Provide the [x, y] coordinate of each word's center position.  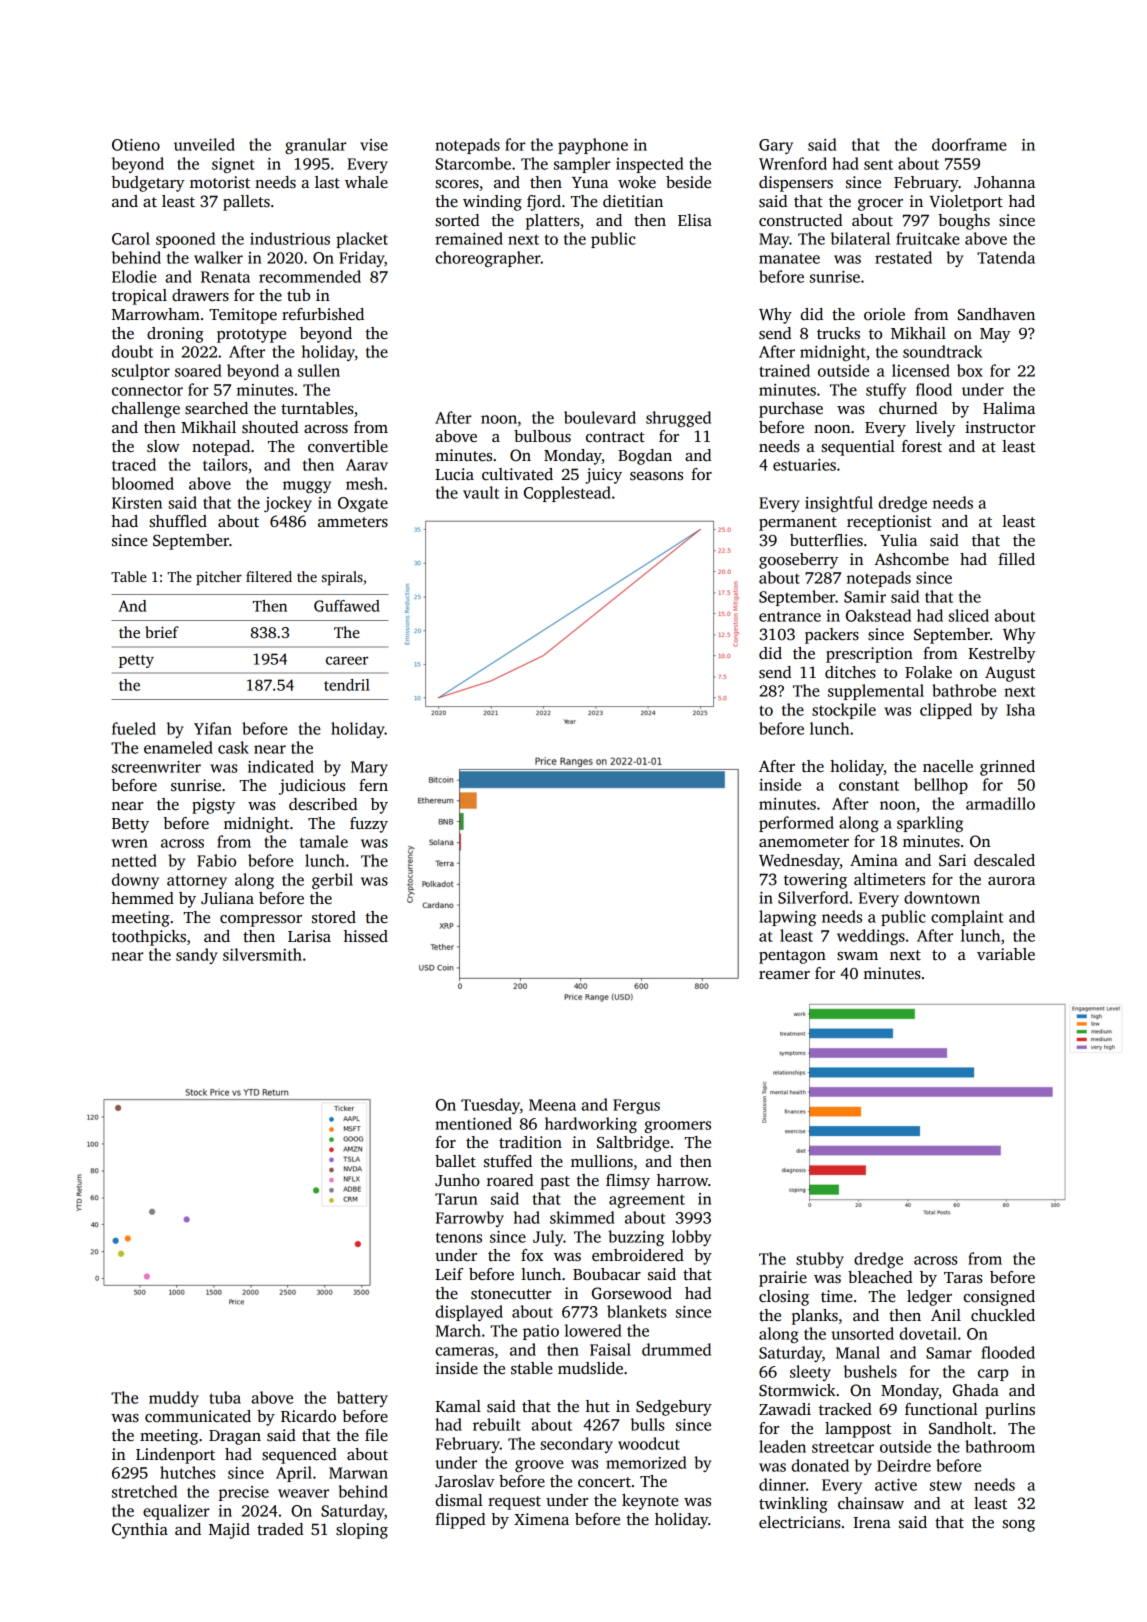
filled [1016, 559]
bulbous [542, 436]
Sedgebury [674, 1408]
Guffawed [347, 606]
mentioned [473, 1123]
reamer [784, 975]
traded [280, 1529]
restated [903, 257]
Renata [225, 277]
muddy [174, 1399]
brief [162, 632]
